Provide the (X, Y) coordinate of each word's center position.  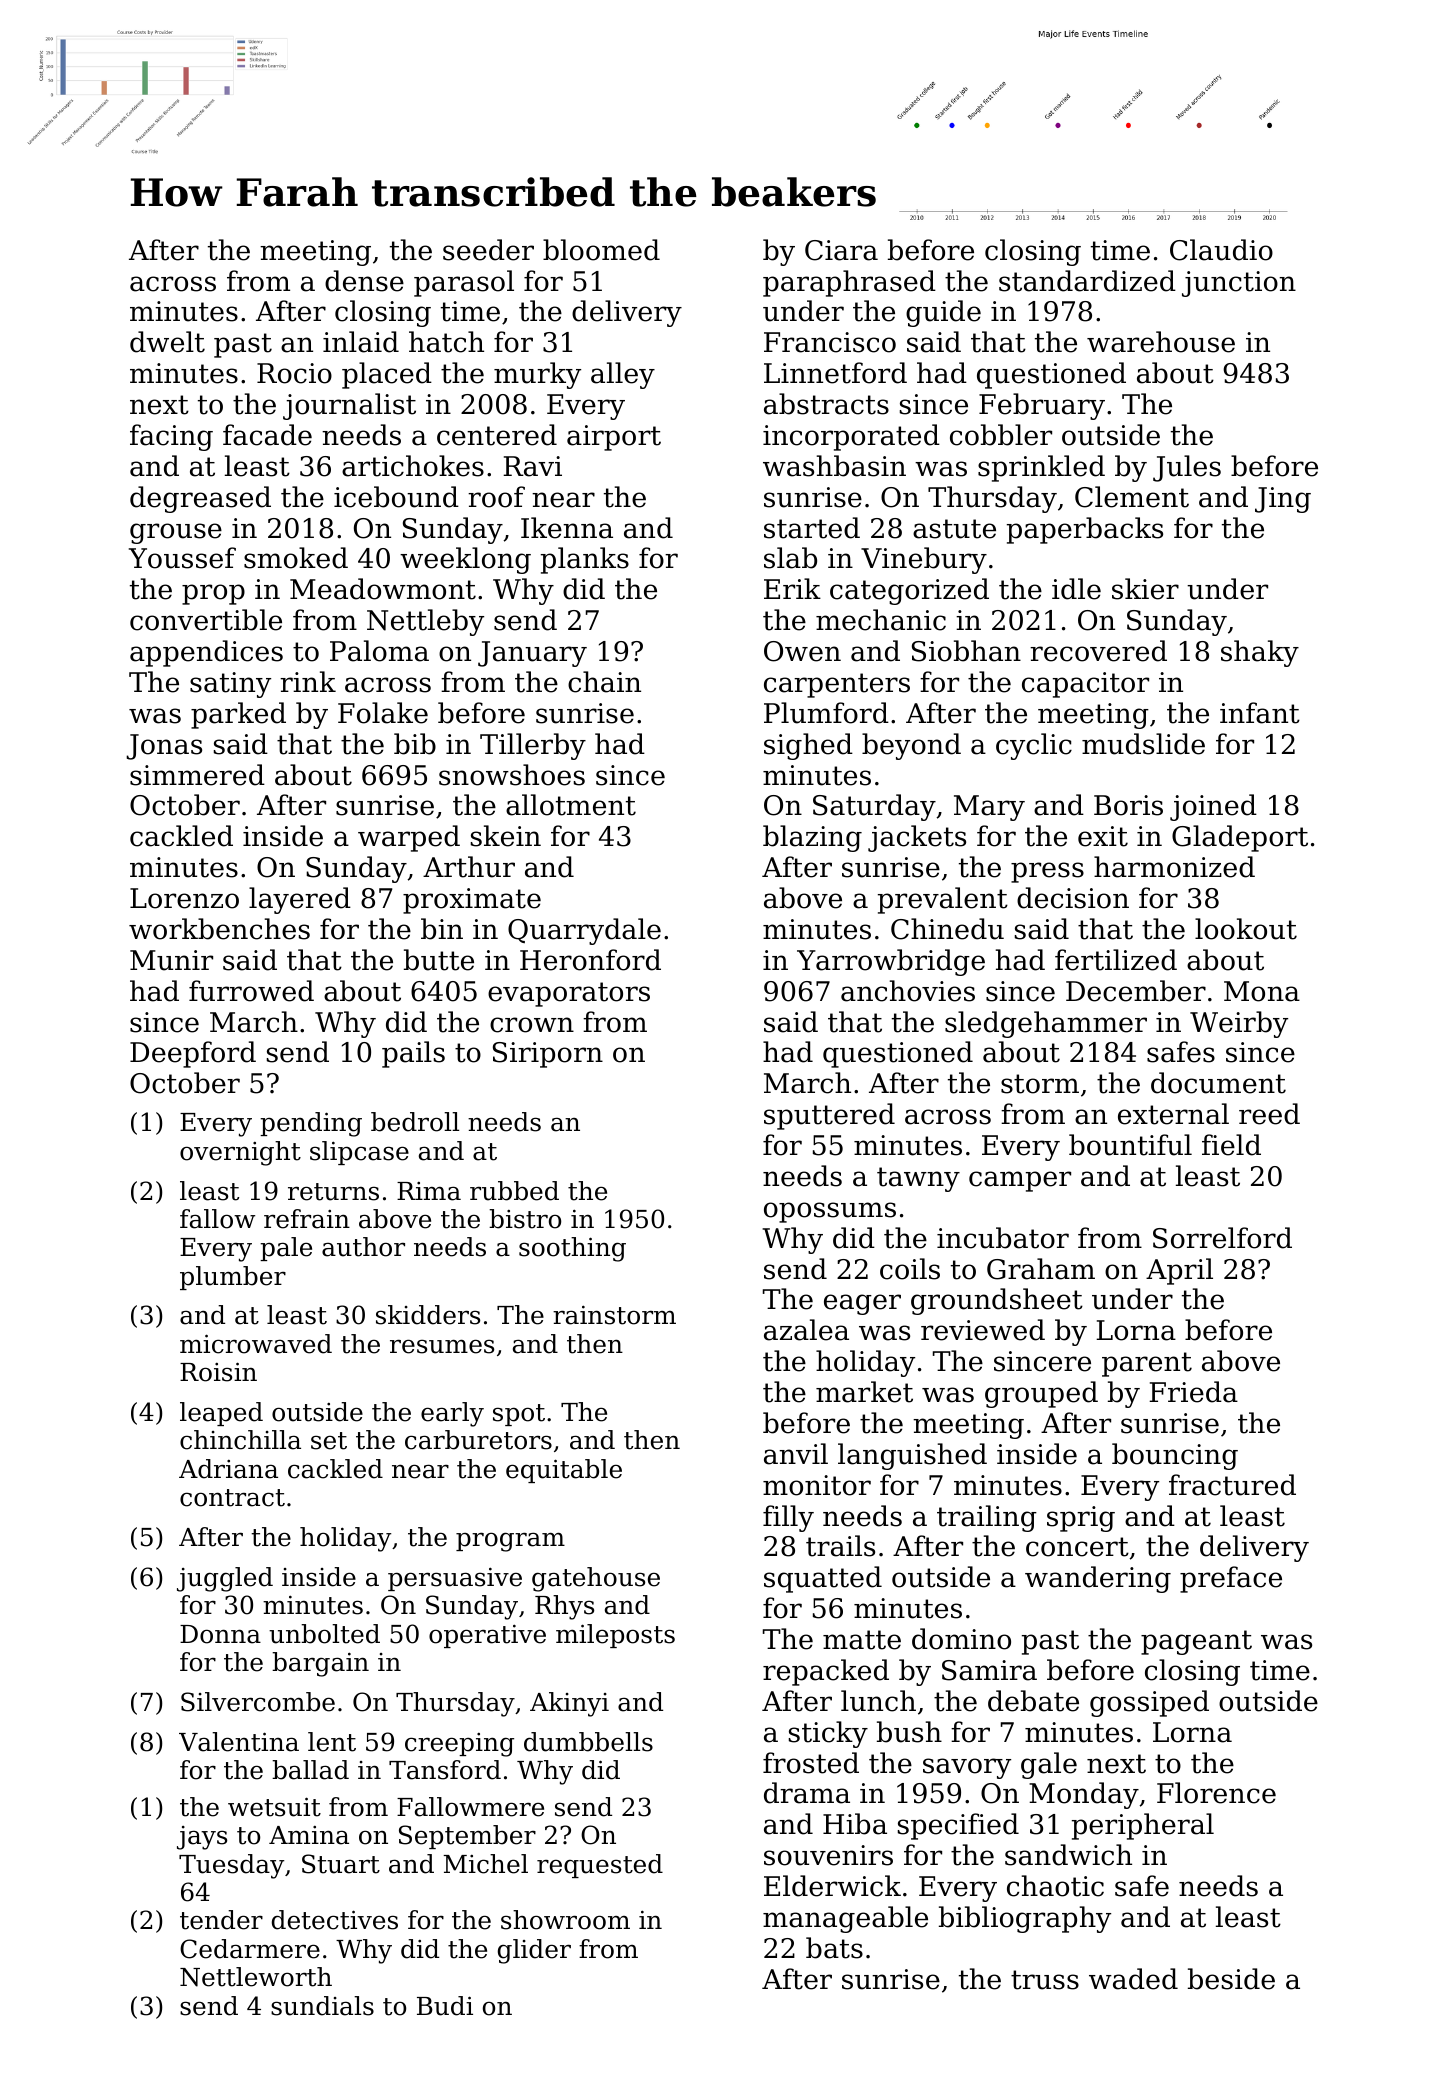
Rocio (294, 373)
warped (409, 838)
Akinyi (569, 1704)
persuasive (455, 1579)
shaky (1260, 653)
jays (202, 1838)
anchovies (908, 991)
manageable (845, 1919)
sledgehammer (1046, 1024)
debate (1033, 1701)
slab (790, 558)
